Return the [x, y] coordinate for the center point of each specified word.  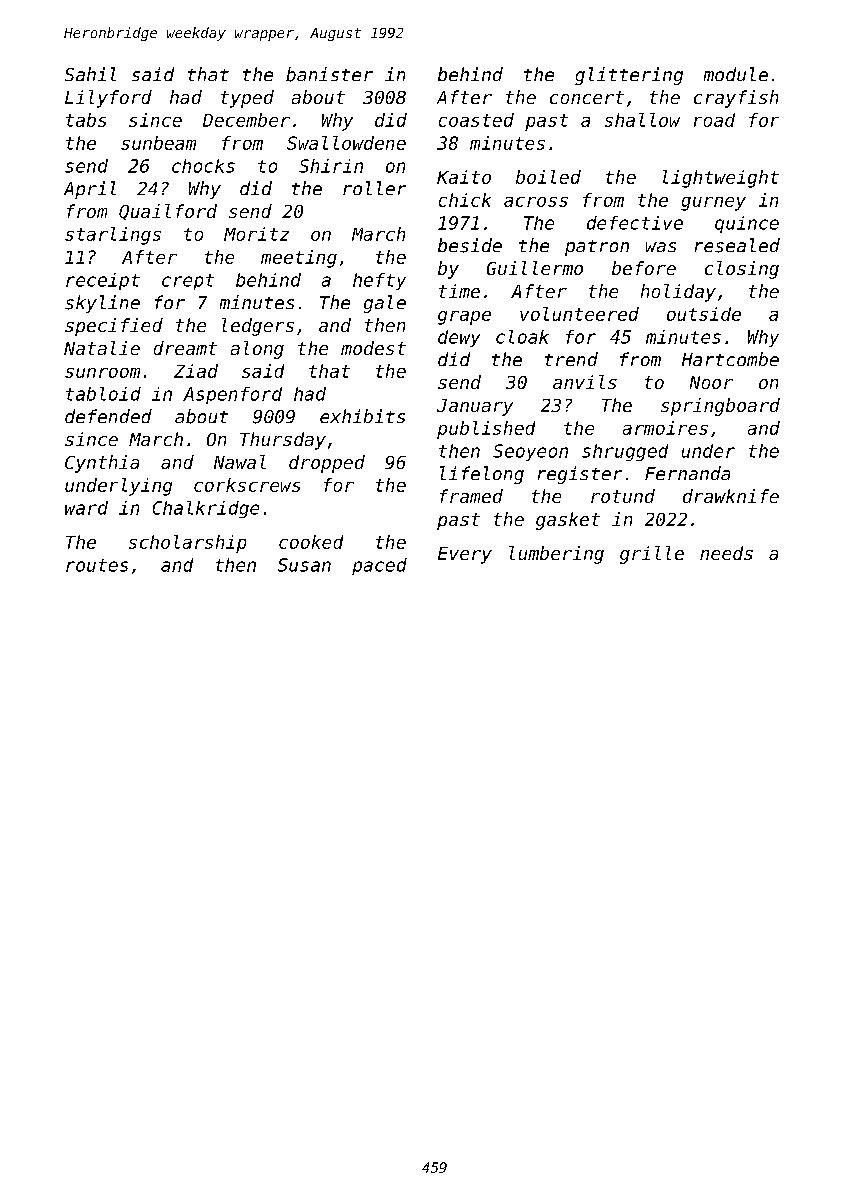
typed [247, 99]
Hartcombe [730, 359]
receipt [103, 281]
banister [329, 74]
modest [373, 348]
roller [374, 188]
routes [97, 565]
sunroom [102, 373]
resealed [737, 245]
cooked [311, 542]
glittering [629, 76]
